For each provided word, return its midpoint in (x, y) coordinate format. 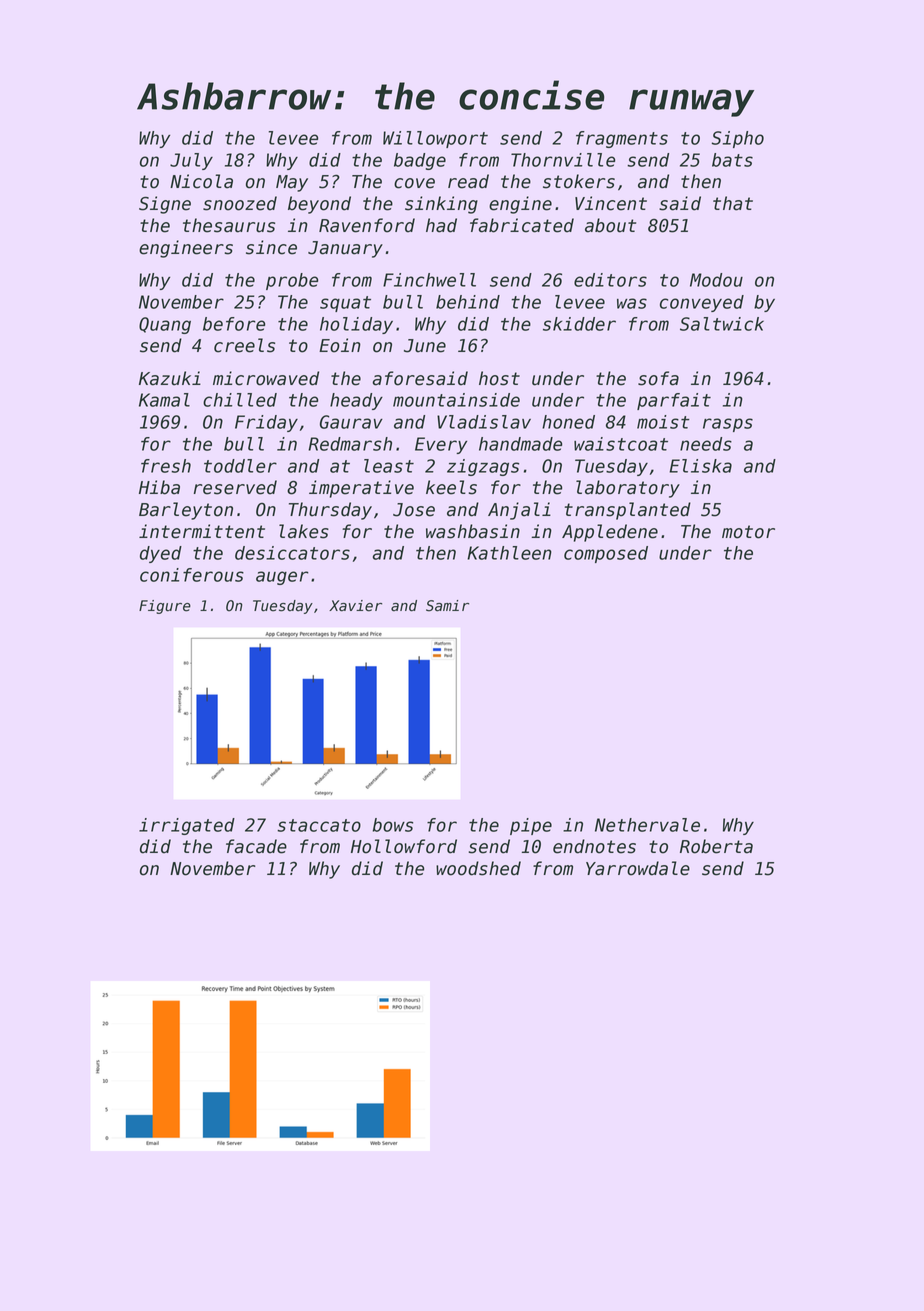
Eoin (340, 345)
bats (732, 160)
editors (610, 280)
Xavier (355, 606)
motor (748, 532)
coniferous (192, 575)
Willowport (435, 139)
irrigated (187, 826)
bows (393, 825)
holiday (356, 325)
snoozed (240, 203)
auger (282, 578)
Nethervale (647, 825)
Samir (447, 606)
